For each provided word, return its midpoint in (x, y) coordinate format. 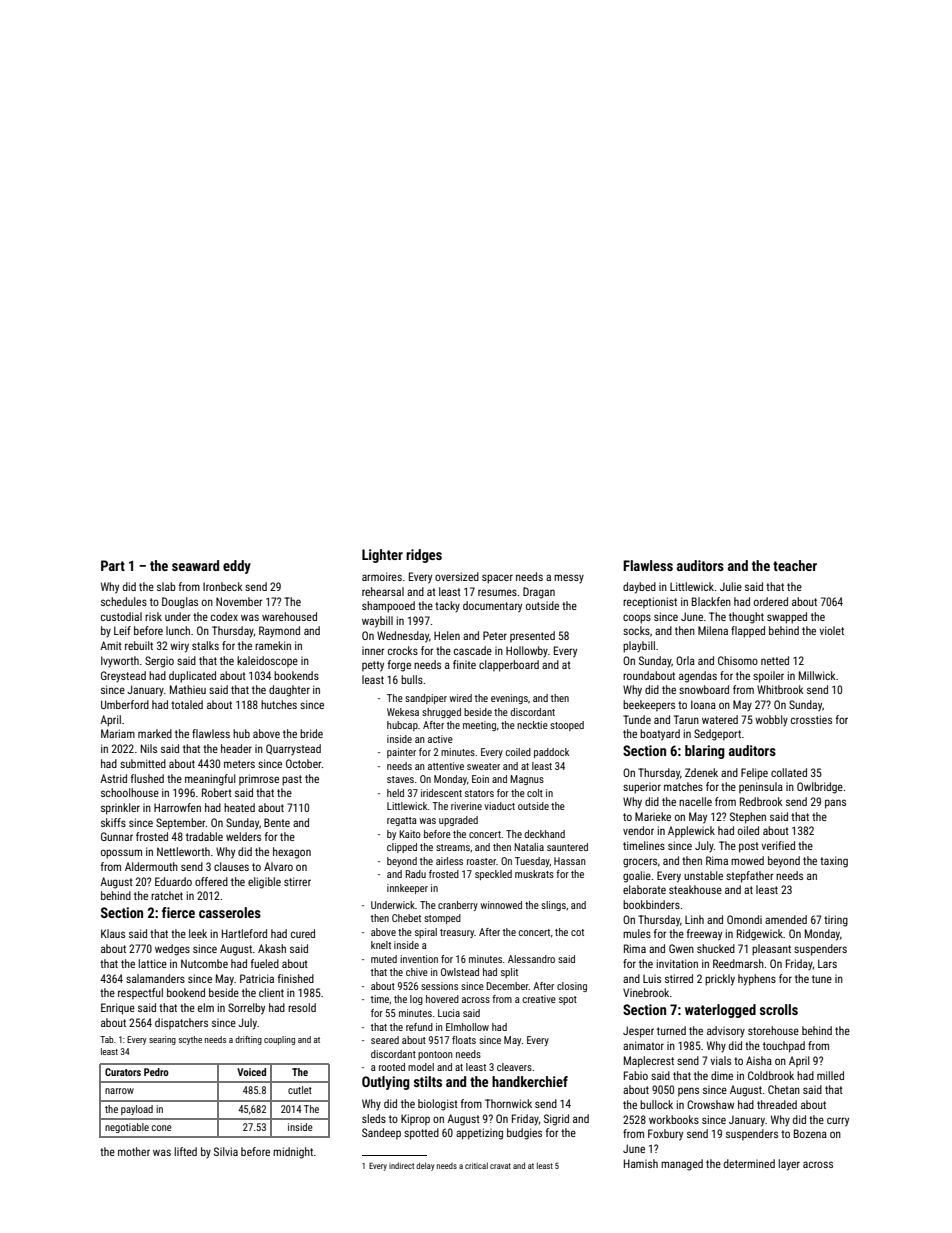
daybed (639, 588)
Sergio (159, 662)
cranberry (458, 906)
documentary (492, 607)
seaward (195, 565)
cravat (500, 1166)
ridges (424, 556)
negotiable (127, 1128)
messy (569, 578)
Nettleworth (183, 851)
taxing (834, 862)
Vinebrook (646, 992)
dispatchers (181, 1023)
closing (572, 987)
